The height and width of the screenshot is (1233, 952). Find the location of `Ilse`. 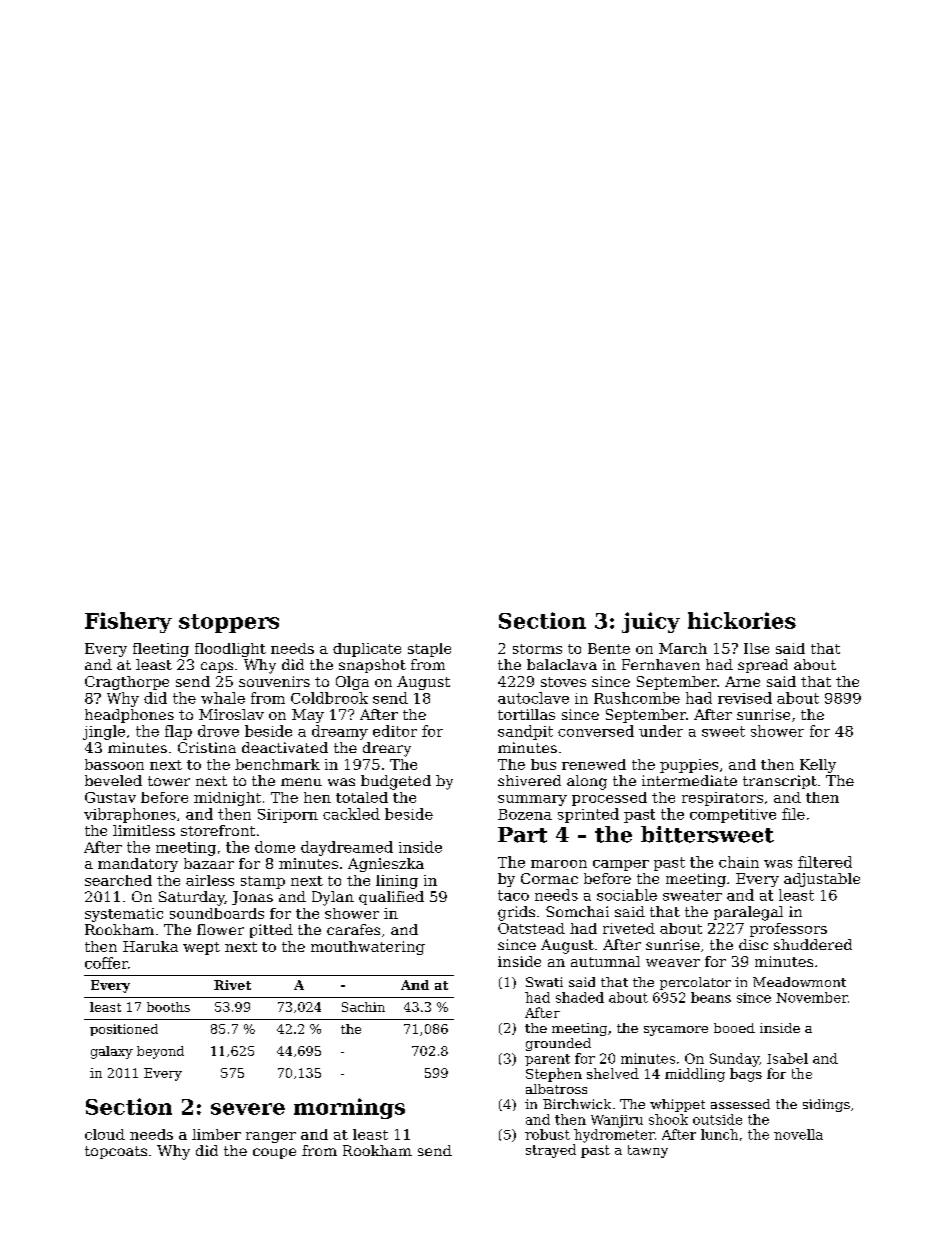

Ilse is located at coordinates (756, 648).
